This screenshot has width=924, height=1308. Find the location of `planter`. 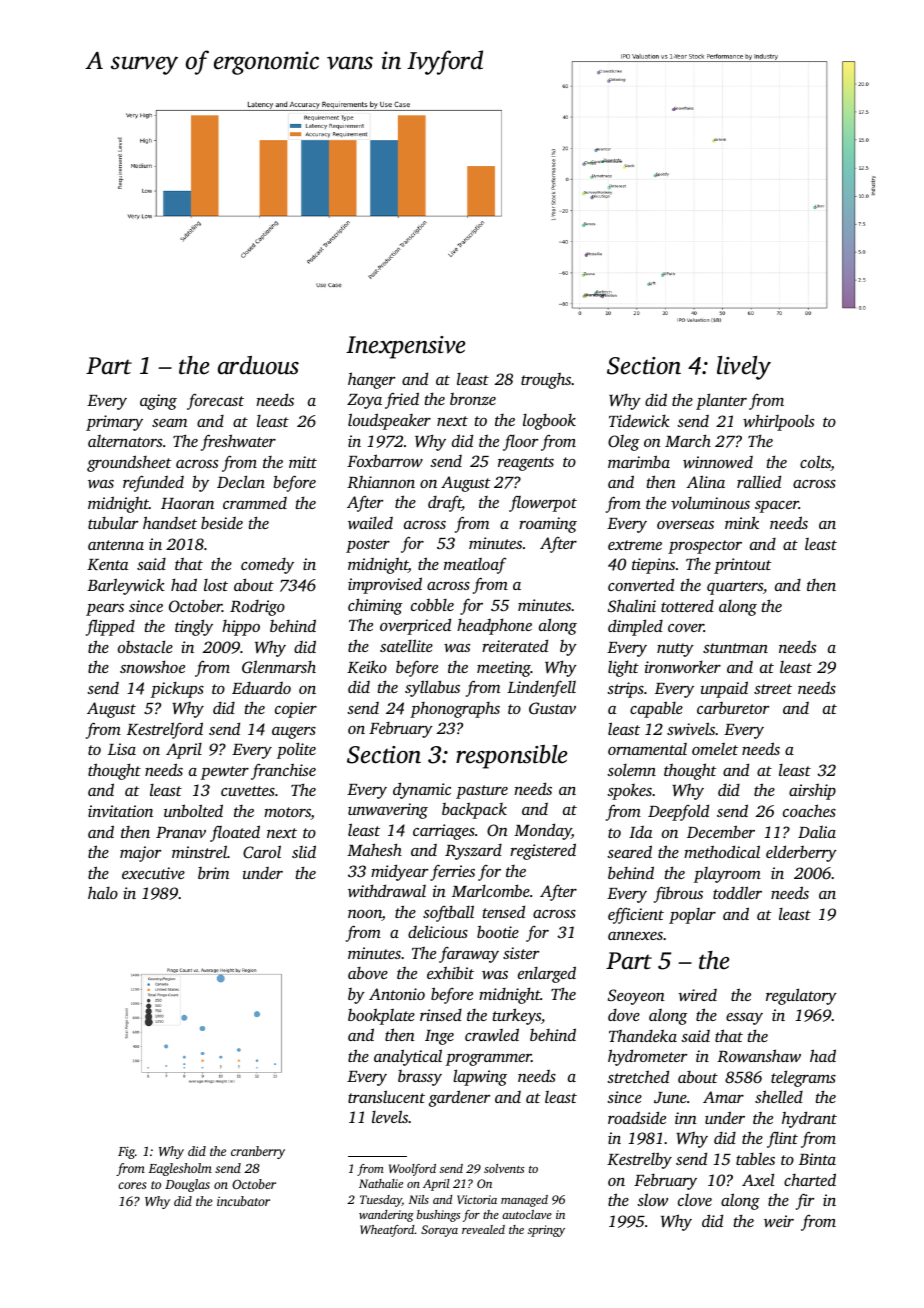

planter is located at coordinates (721, 401).
